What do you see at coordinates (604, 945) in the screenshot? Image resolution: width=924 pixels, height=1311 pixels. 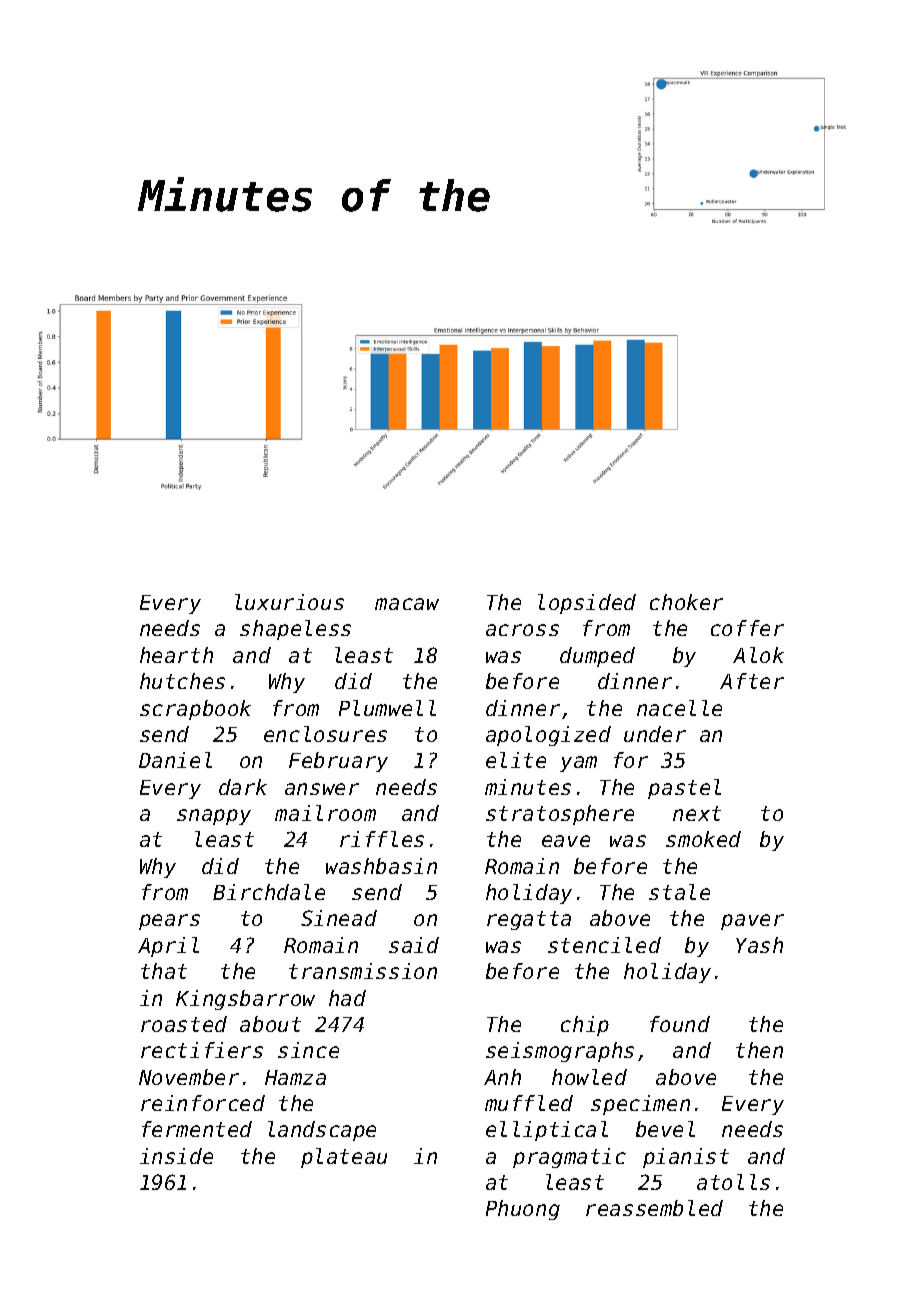 I see `stenciled` at bounding box center [604, 945].
